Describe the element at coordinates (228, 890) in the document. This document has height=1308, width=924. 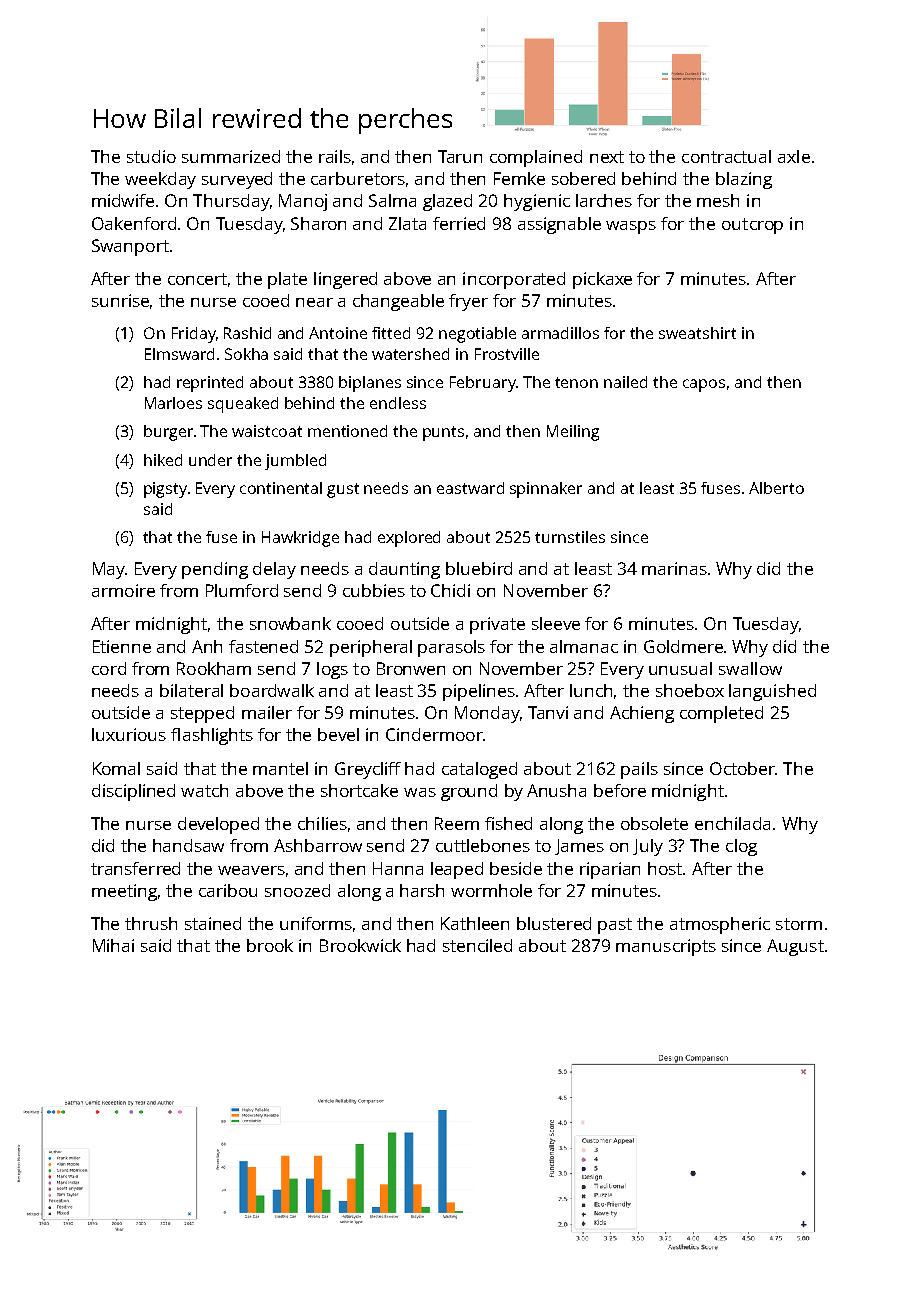
I see `caribou` at that location.
